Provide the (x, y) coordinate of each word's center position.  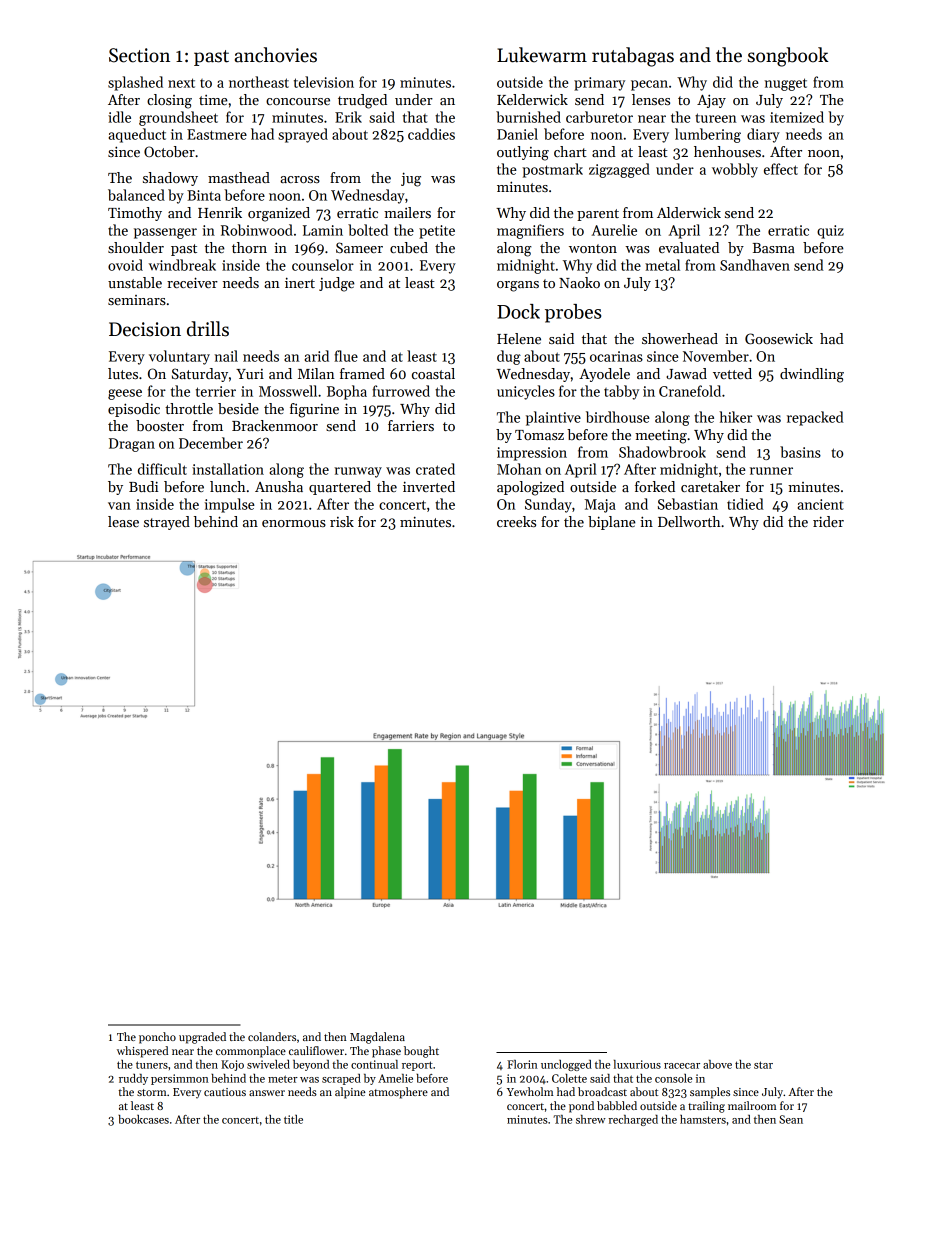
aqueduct (137, 135)
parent (598, 215)
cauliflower (316, 1050)
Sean (791, 1119)
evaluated (689, 247)
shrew (591, 1119)
